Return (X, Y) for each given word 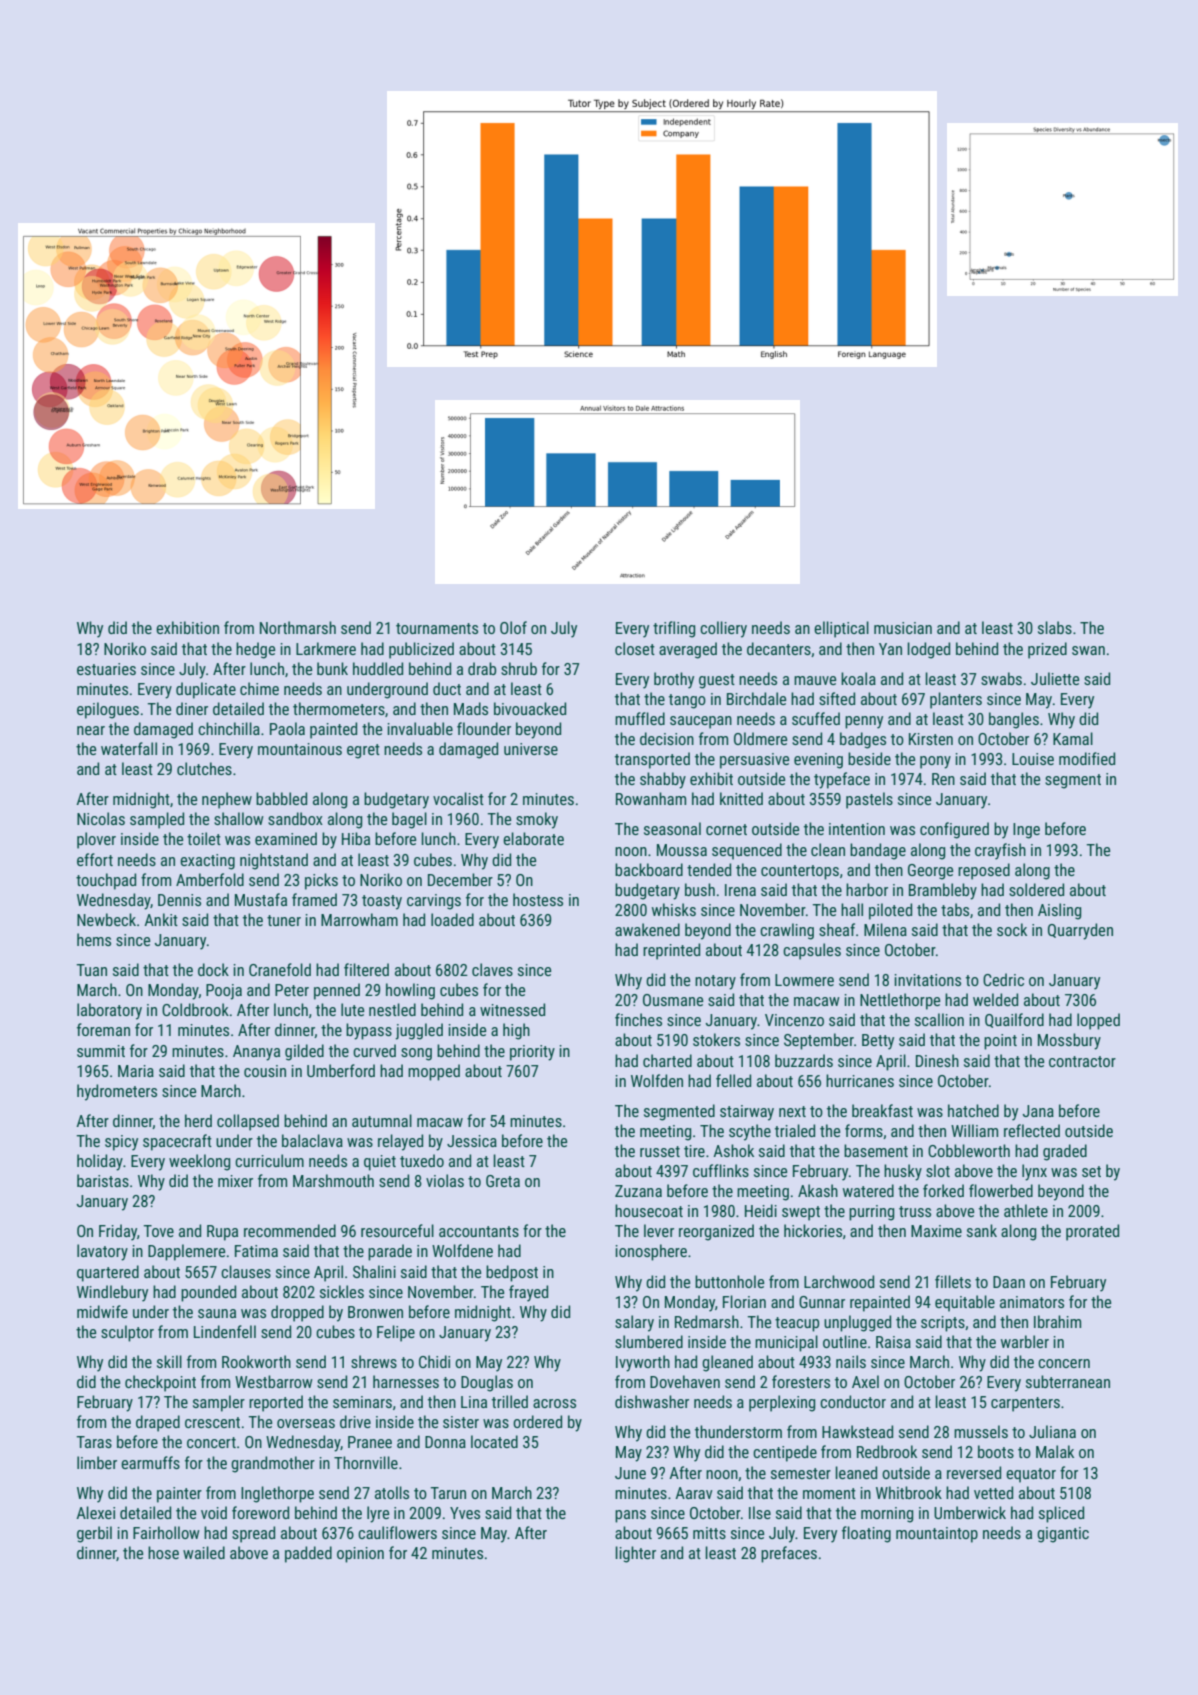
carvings (434, 902)
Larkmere (326, 648)
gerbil (94, 1534)
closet (635, 648)
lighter (635, 1554)
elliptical (841, 629)
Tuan (91, 970)
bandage (878, 851)
